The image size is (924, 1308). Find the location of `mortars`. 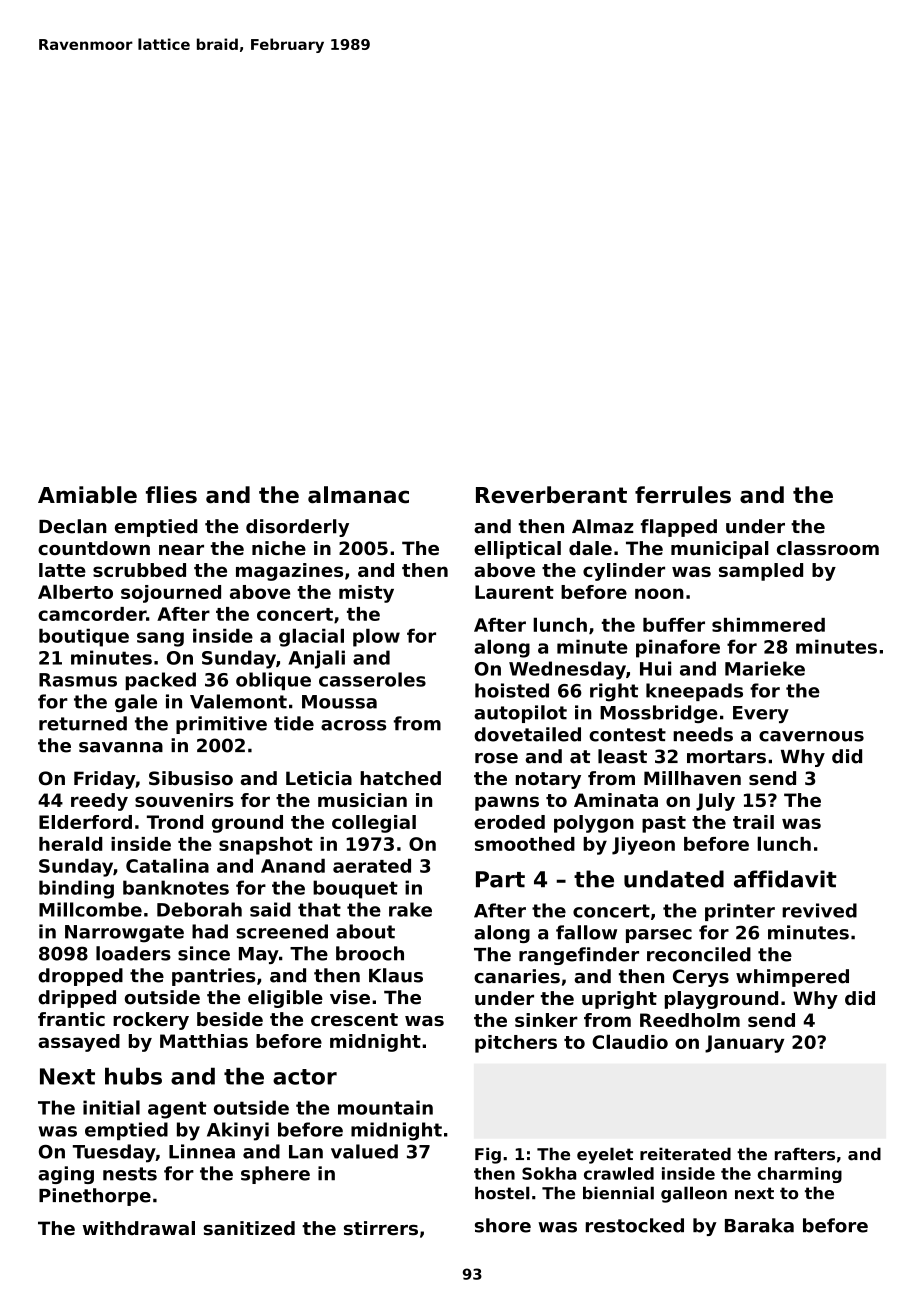

mortars is located at coordinates (726, 757).
